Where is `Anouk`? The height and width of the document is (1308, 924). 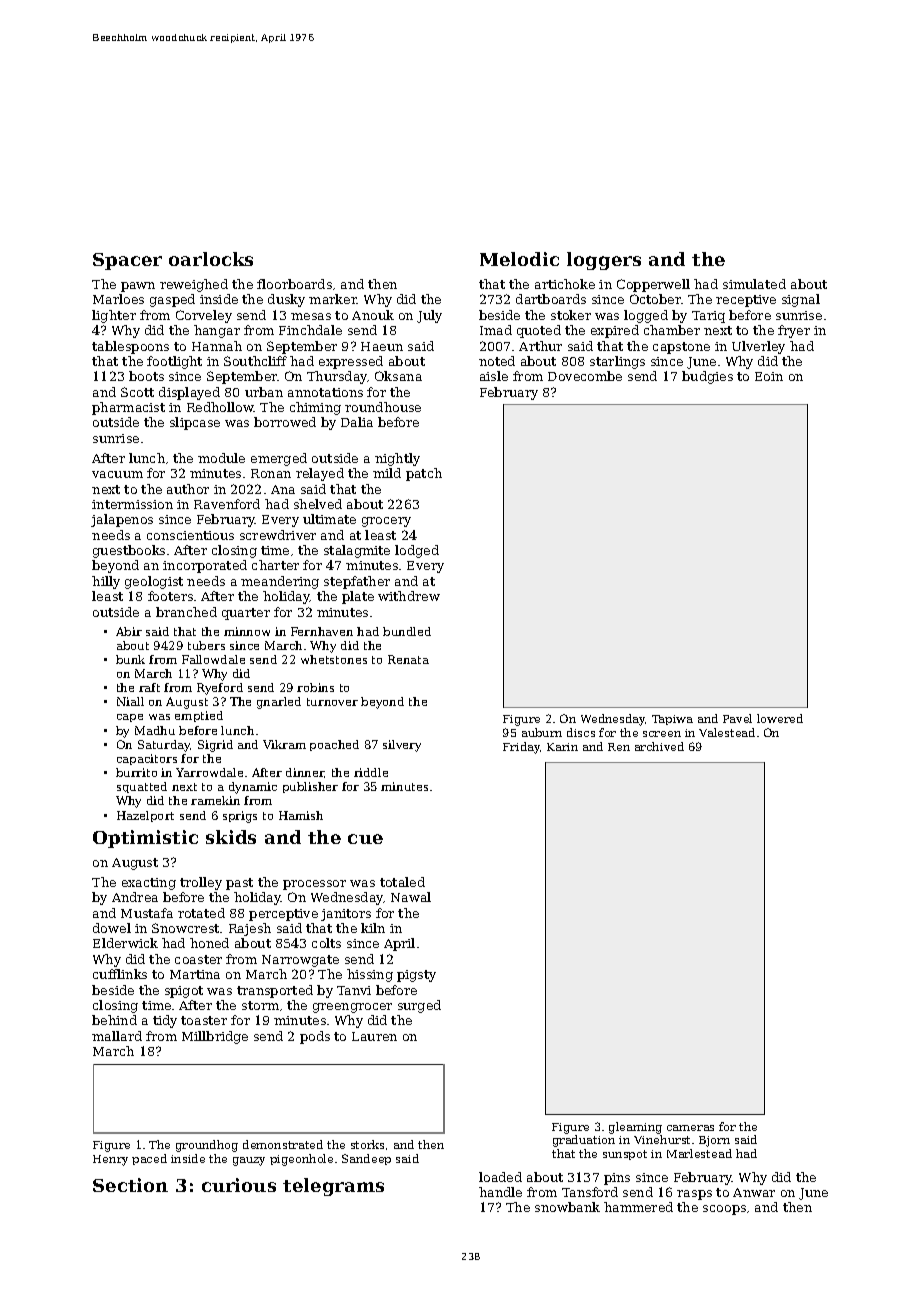
Anouk is located at coordinates (373, 315).
